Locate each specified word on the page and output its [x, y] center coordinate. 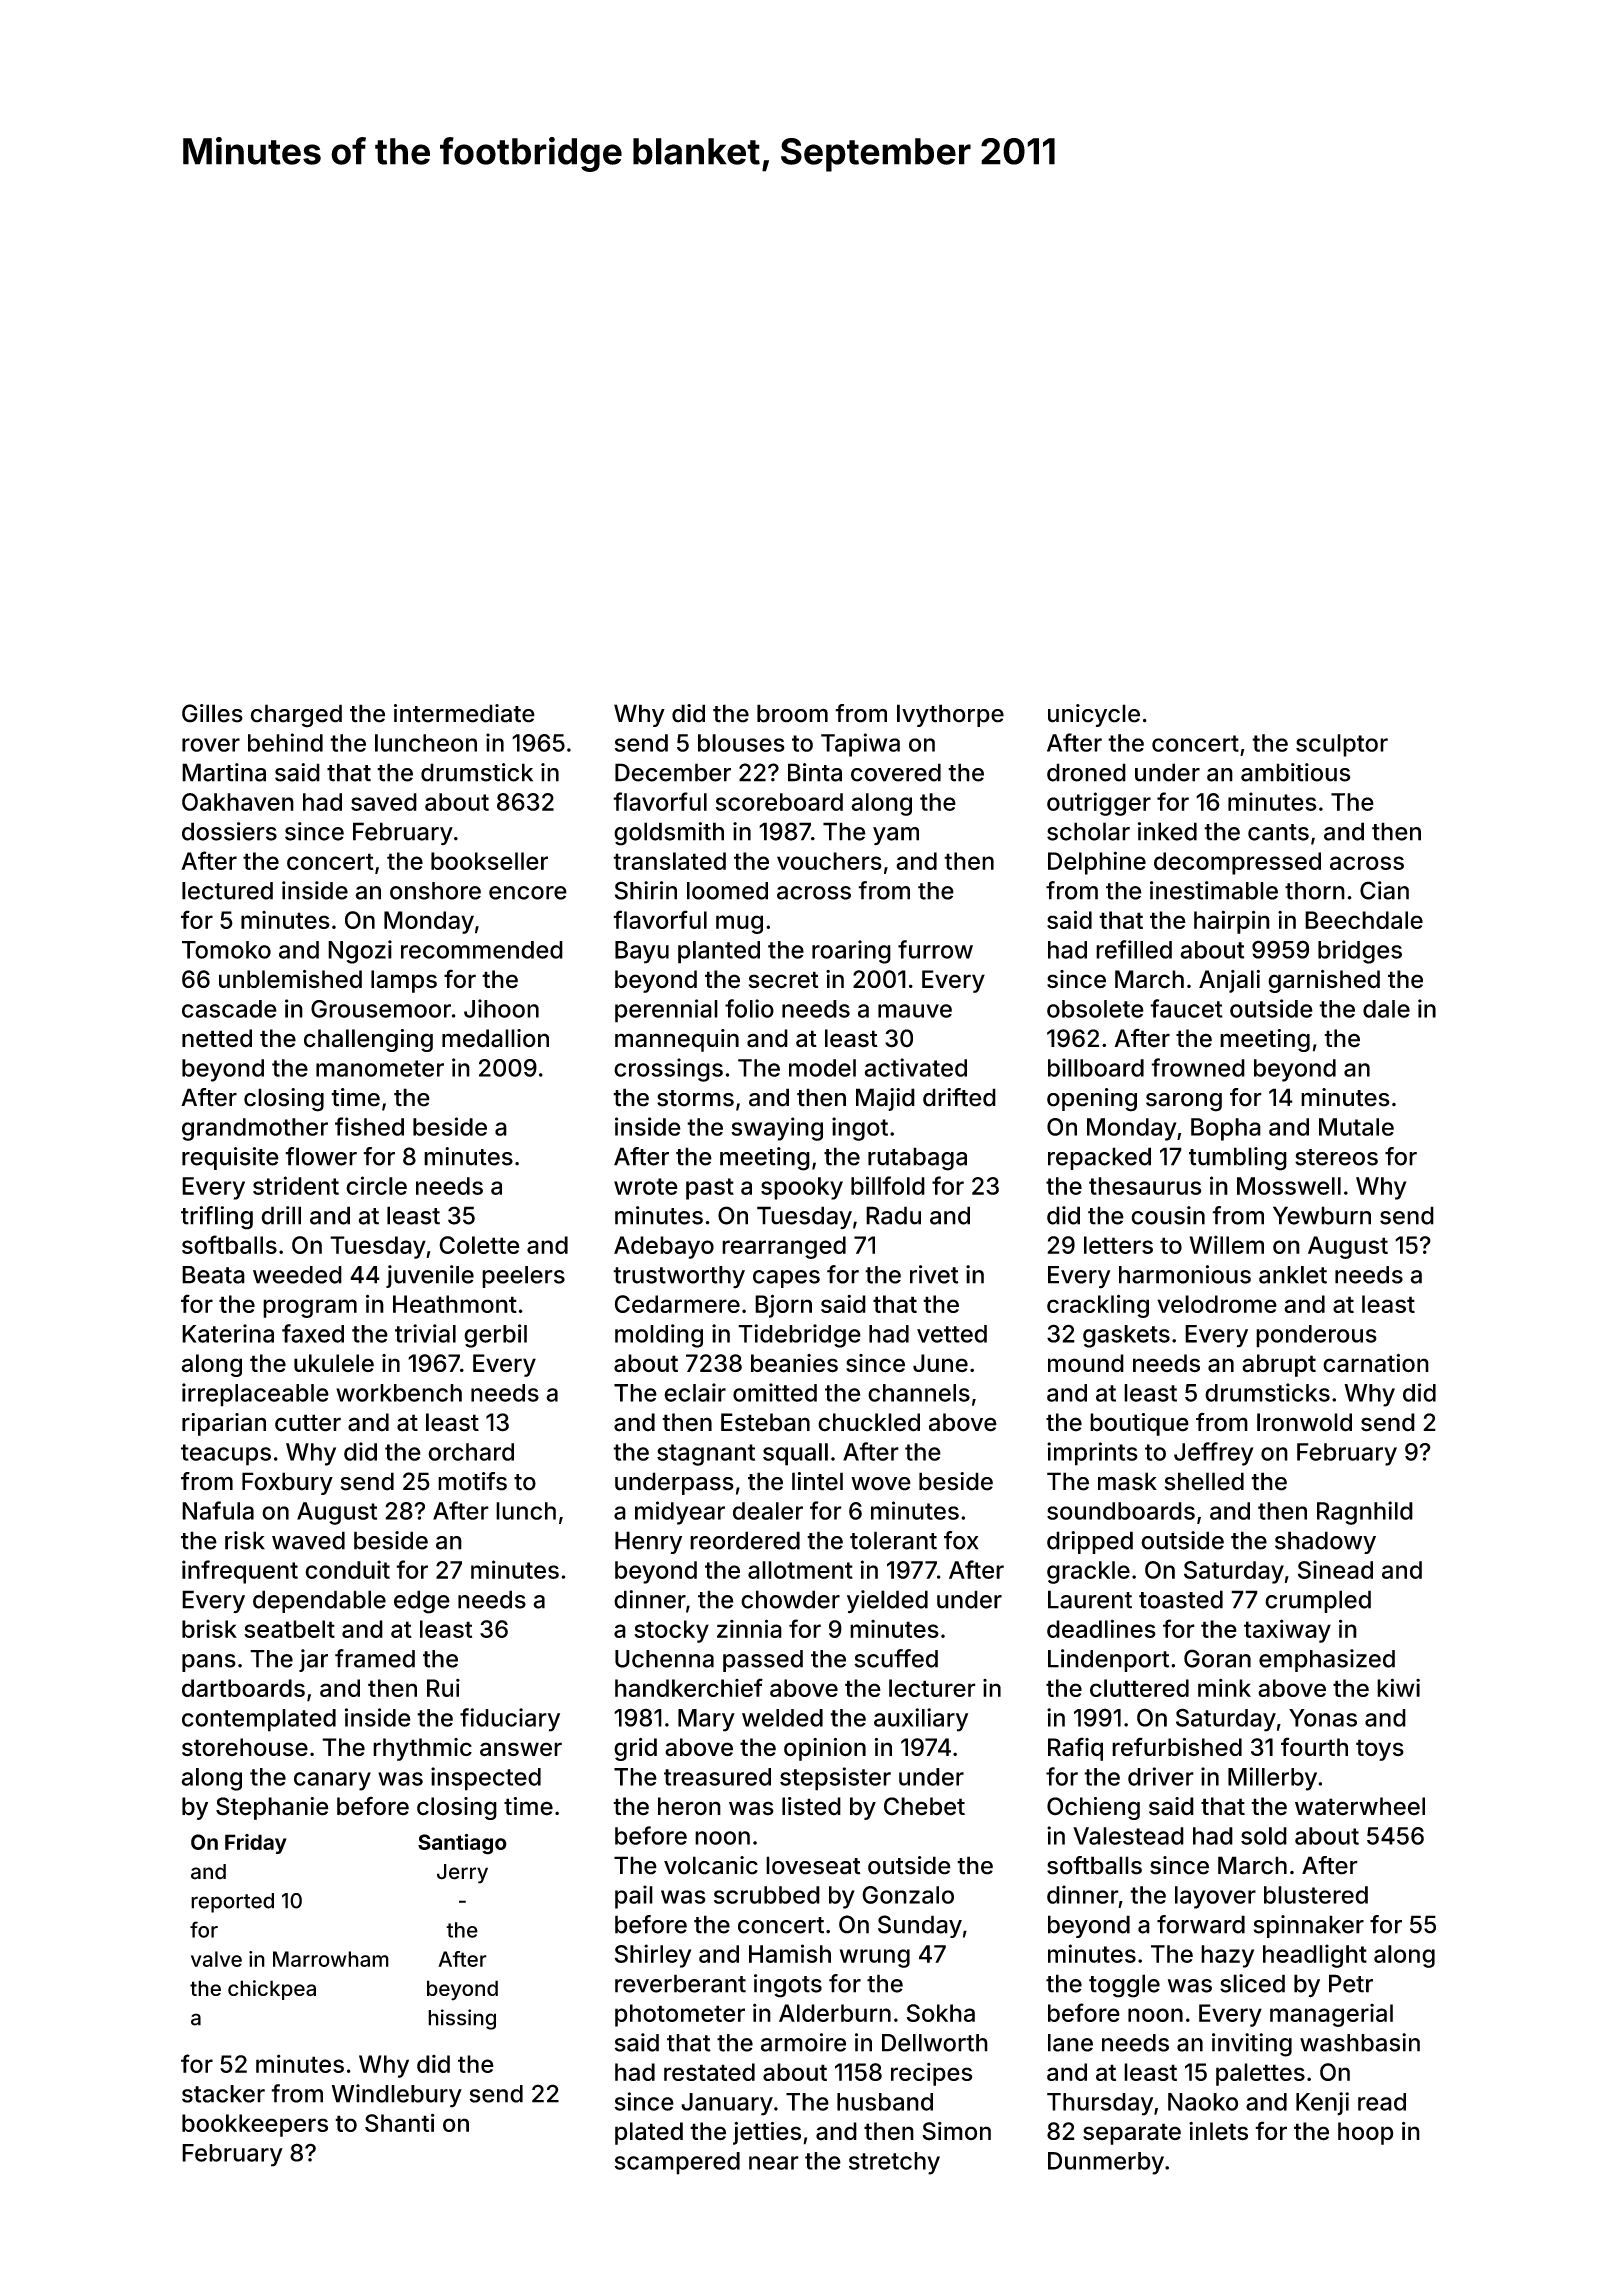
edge [422, 1602]
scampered [677, 2163]
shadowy [1325, 1542]
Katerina [228, 1333]
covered [896, 772]
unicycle [1094, 715]
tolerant [893, 1540]
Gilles [212, 713]
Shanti [400, 2122]
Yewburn [1322, 1215]
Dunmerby [1106, 2163]
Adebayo [664, 1247]
